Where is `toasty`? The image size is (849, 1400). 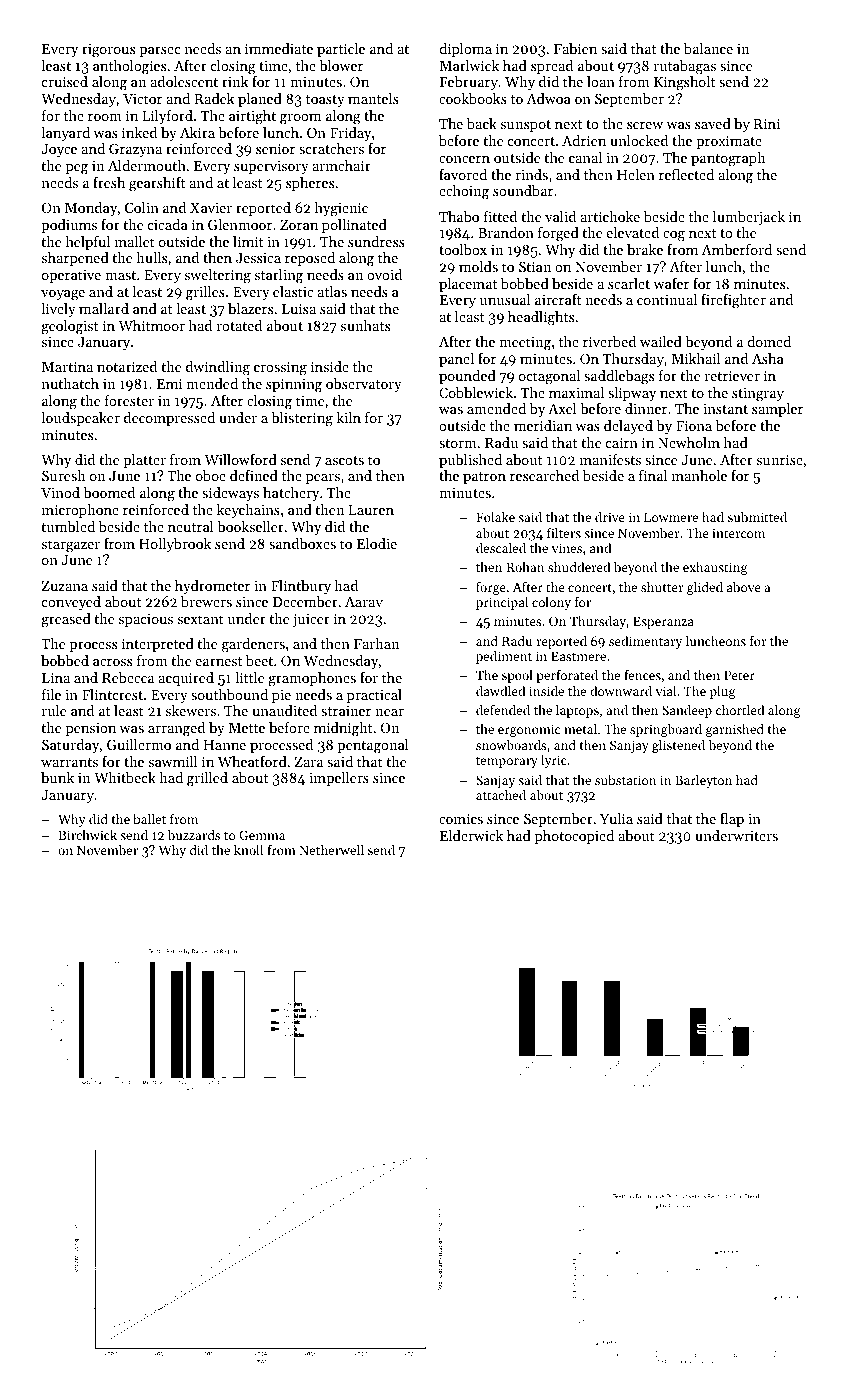
toasty is located at coordinates (325, 101).
